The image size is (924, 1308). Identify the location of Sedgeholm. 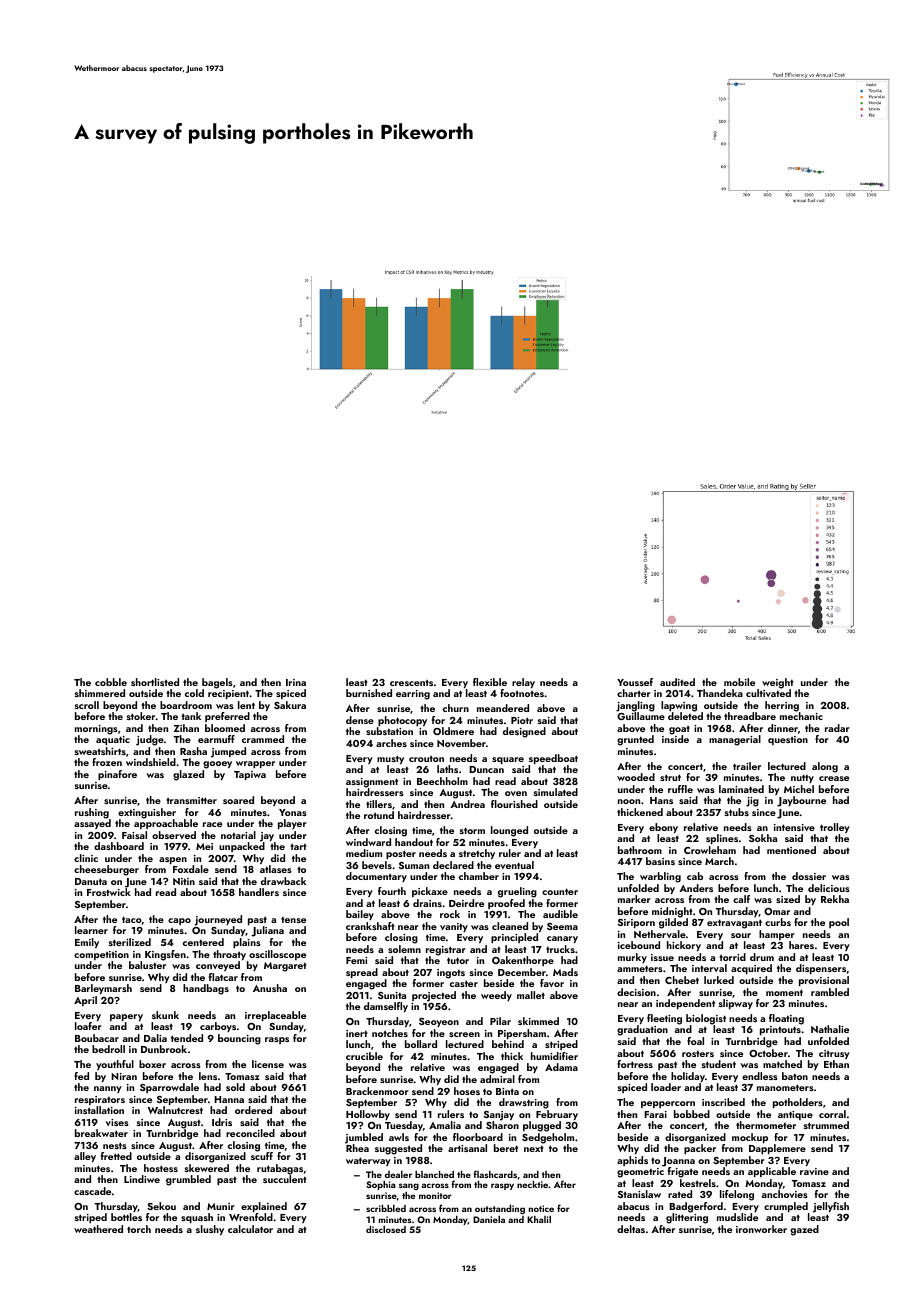
(548, 1138).
